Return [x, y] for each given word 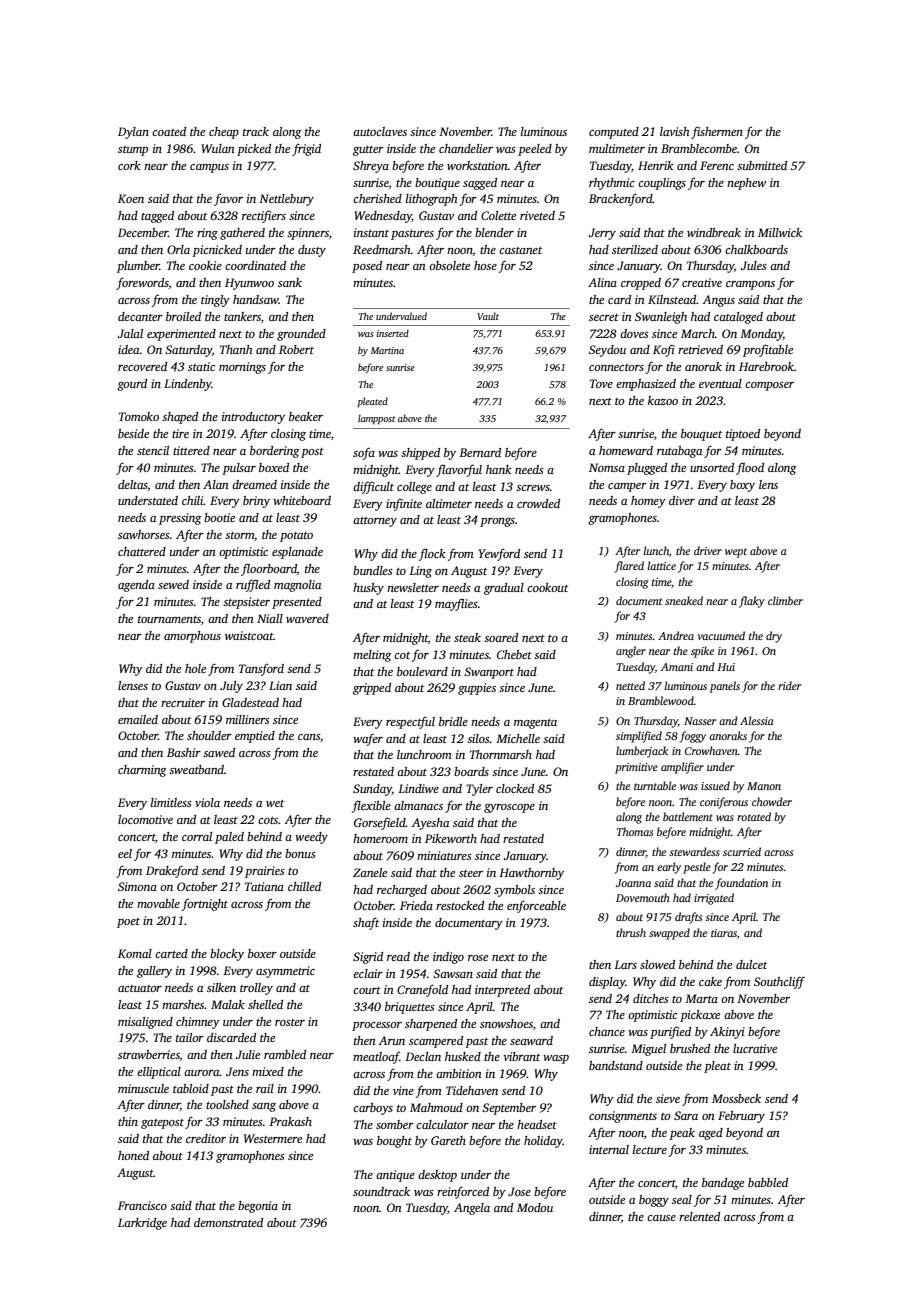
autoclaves [380, 131]
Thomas [635, 831]
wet [275, 803]
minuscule [143, 1088]
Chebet [514, 654]
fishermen [717, 132]
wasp [556, 1059]
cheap [224, 133]
